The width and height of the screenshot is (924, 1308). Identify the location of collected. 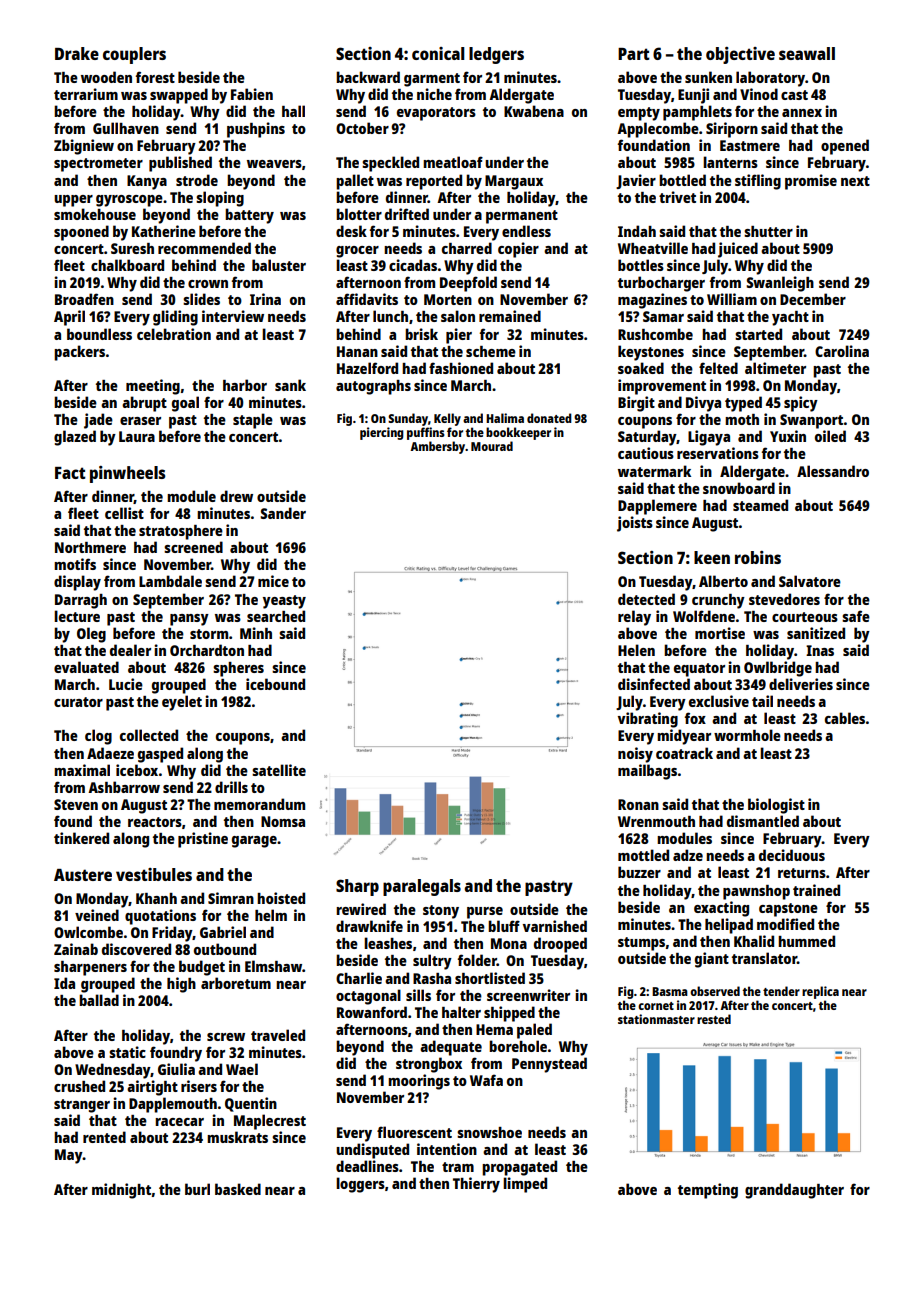
(149, 735).
